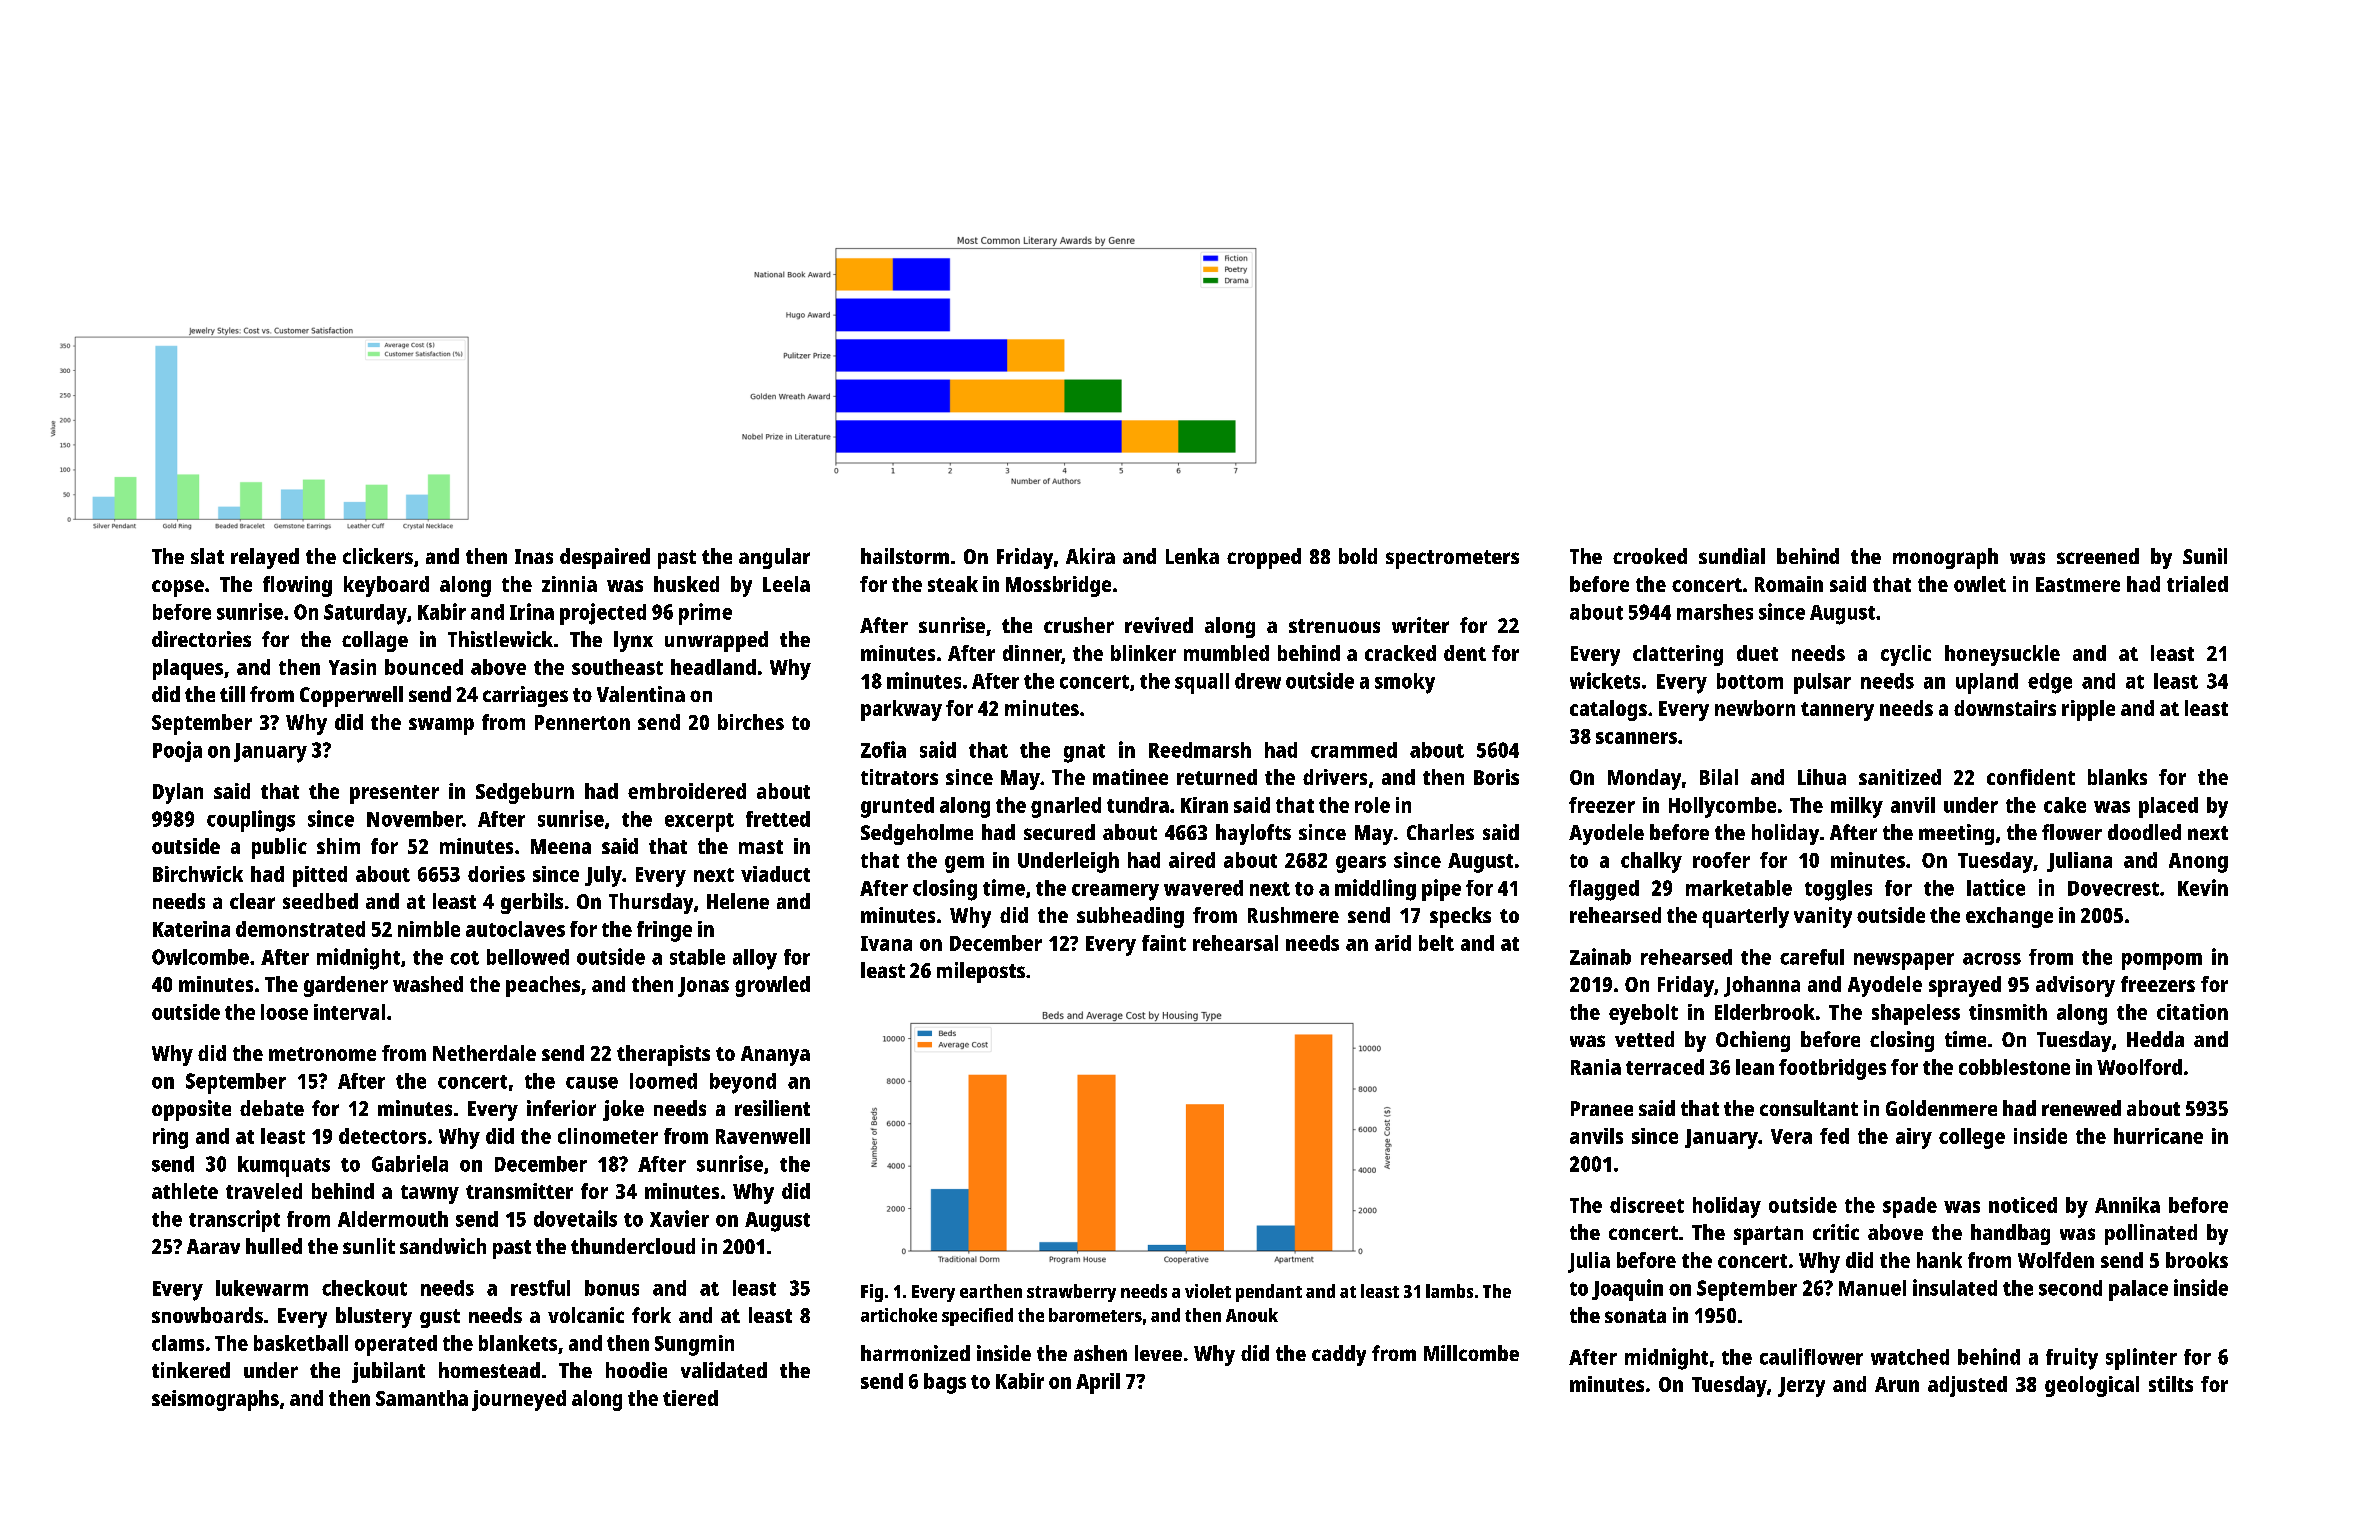 This screenshot has width=2380, height=1540. Describe the element at coordinates (905, 556) in the screenshot. I see `hailstorm` at that location.
